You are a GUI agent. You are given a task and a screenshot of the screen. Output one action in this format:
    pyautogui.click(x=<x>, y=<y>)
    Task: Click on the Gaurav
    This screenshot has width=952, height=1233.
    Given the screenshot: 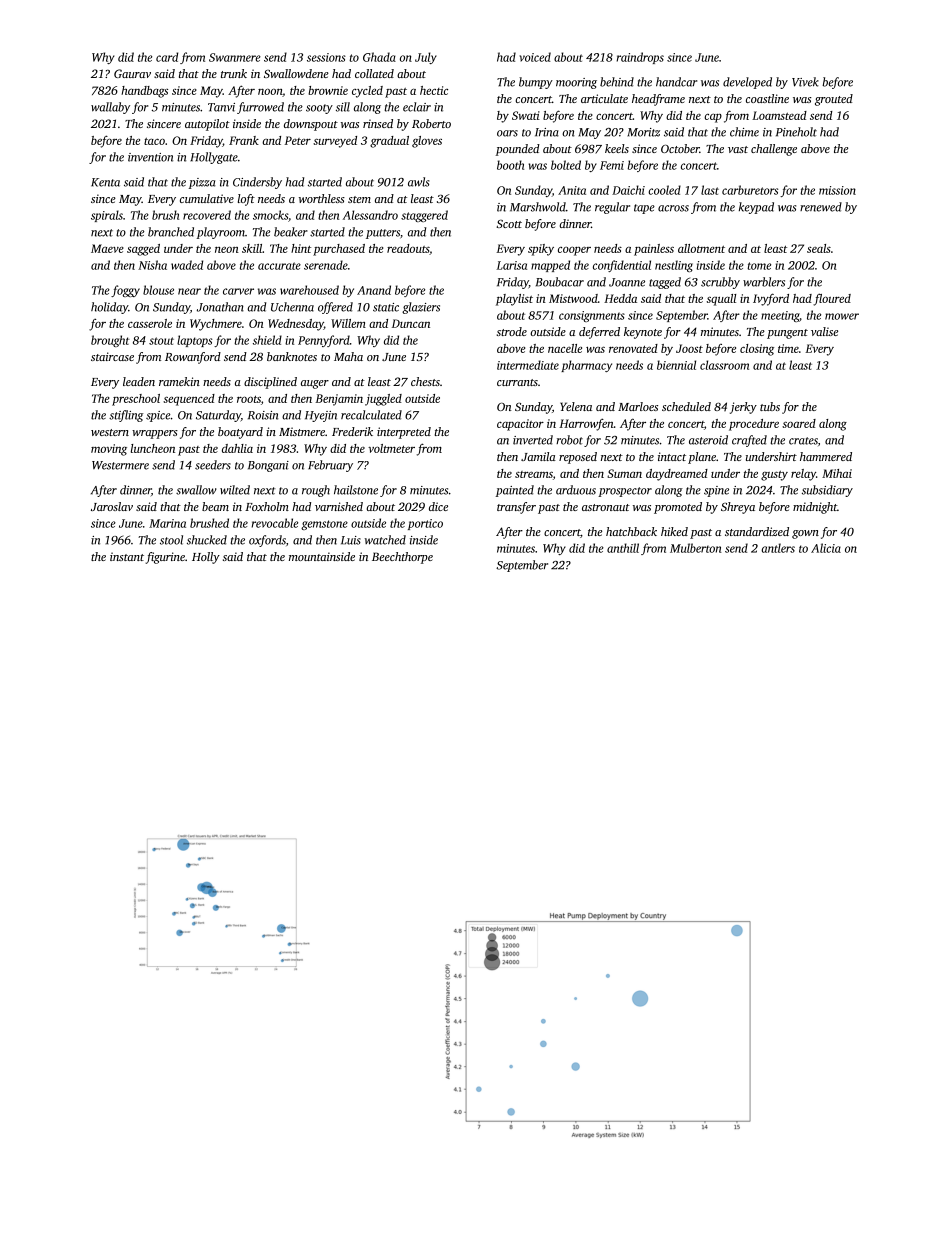 What is the action you would take?
    pyautogui.click(x=132, y=73)
